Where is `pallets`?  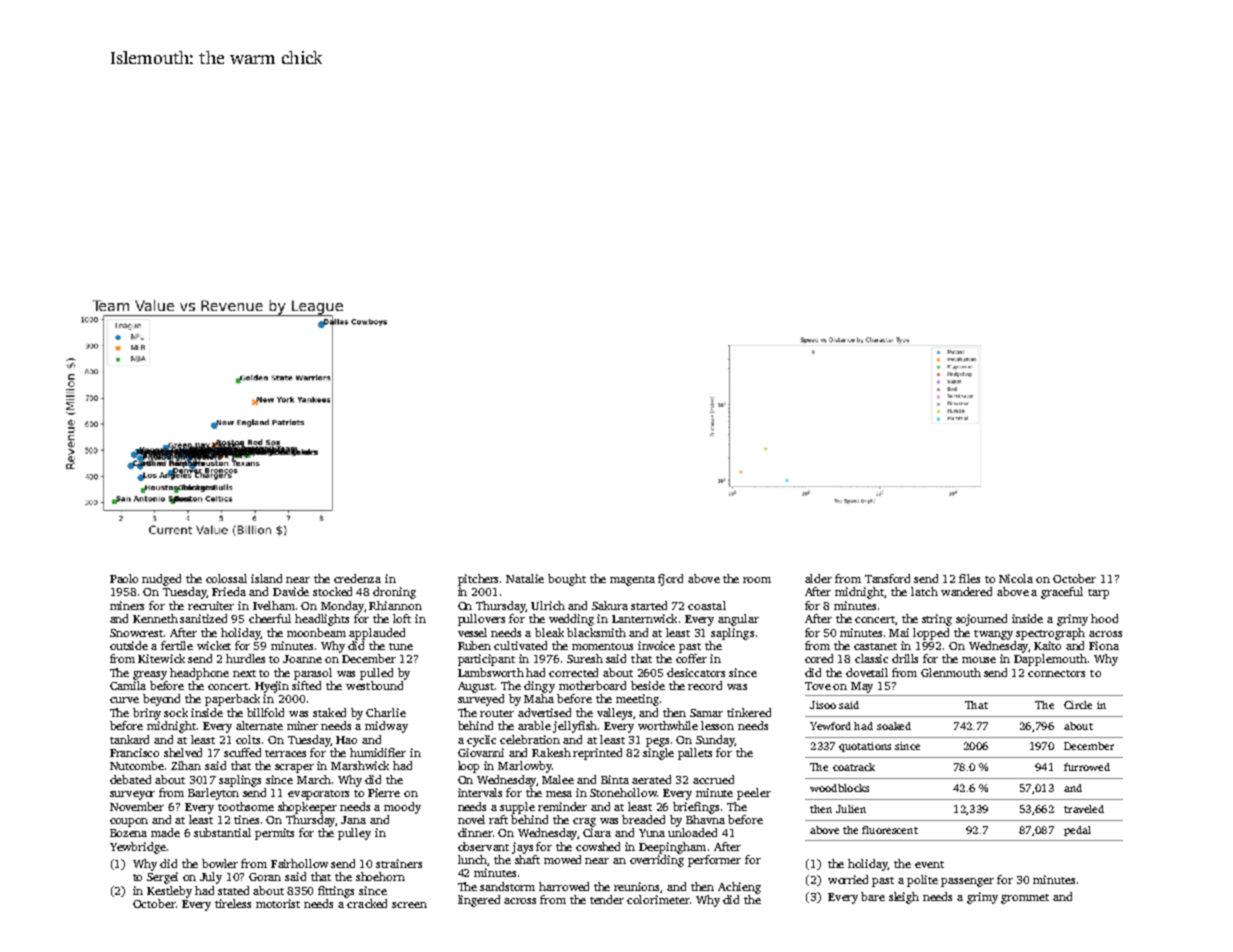
pallets is located at coordinates (695, 754).
